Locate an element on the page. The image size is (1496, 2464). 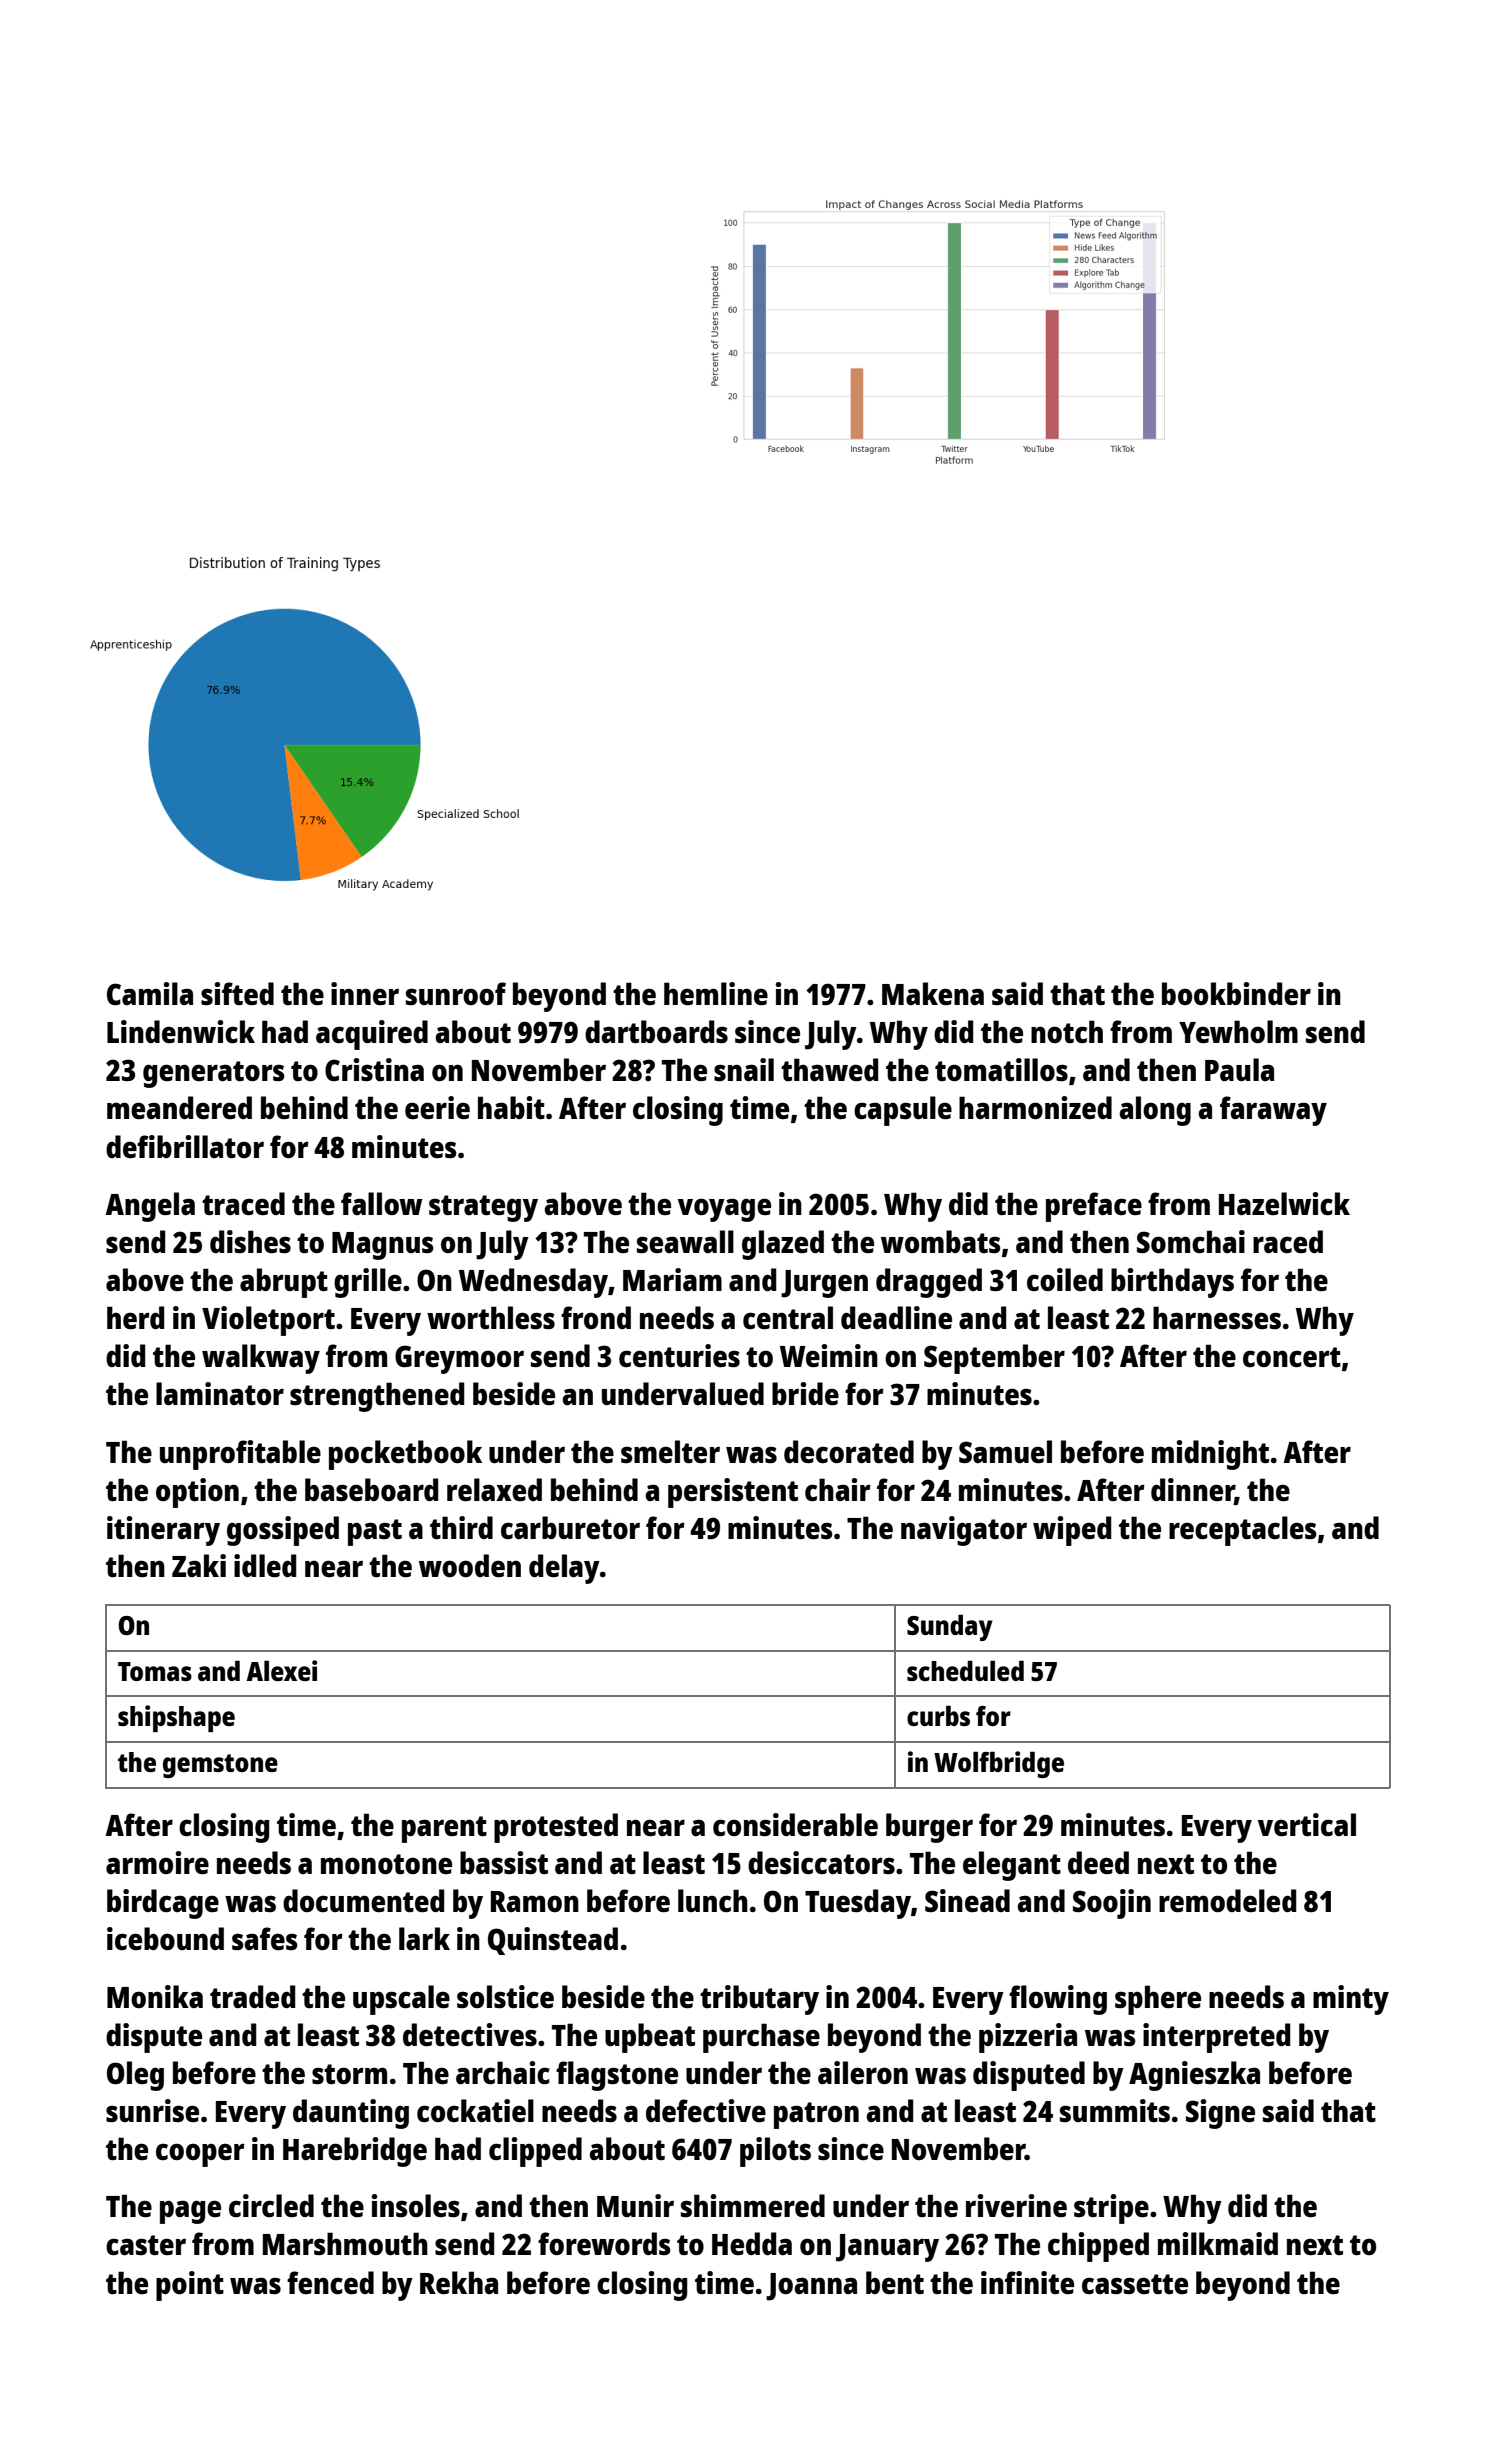
vertical is located at coordinates (1307, 1825).
